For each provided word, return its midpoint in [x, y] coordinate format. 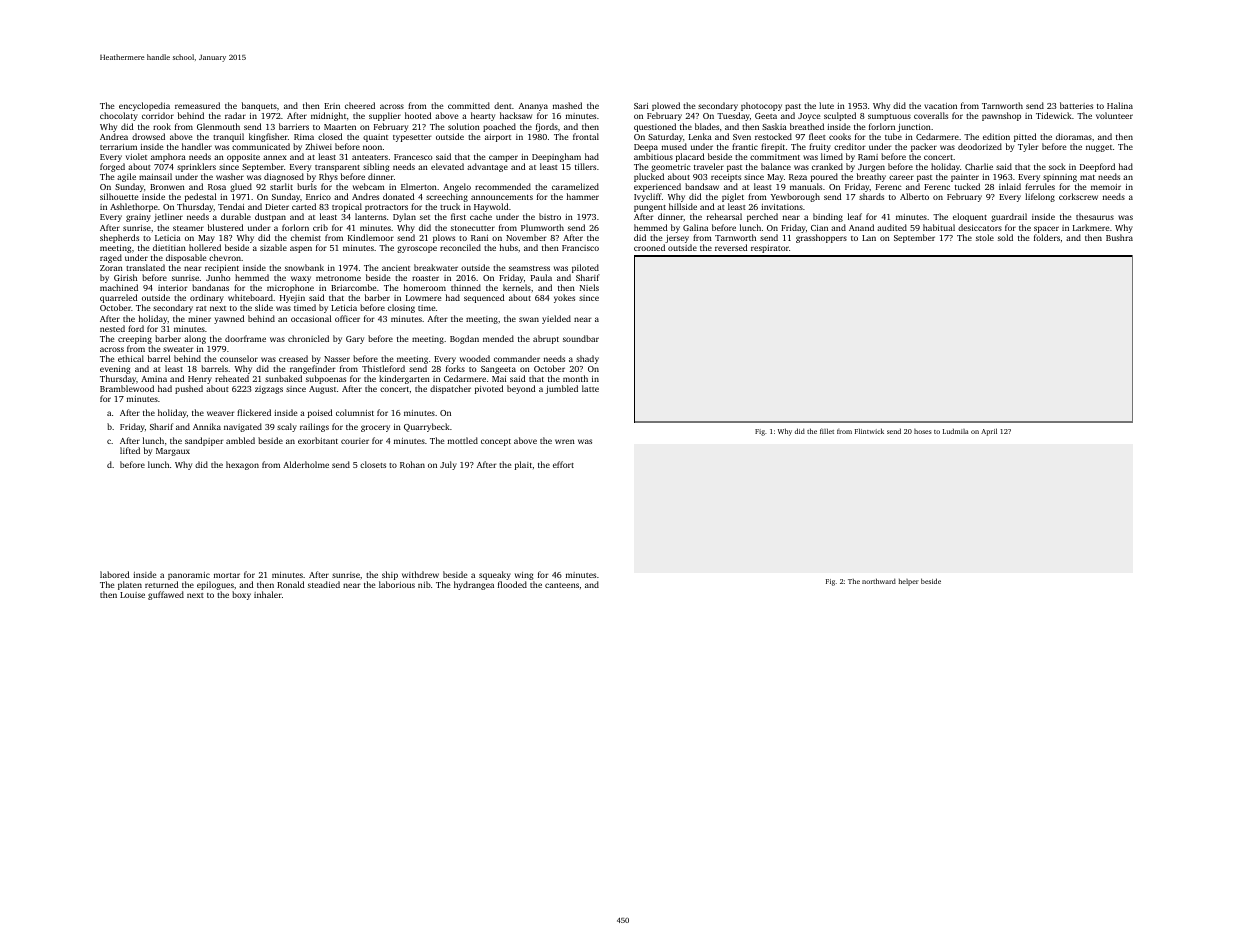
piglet [733, 198]
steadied [324, 584]
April [989, 432]
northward [879, 581]
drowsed [148, 136]
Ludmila [956, 431]
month [575, 378]
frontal [586, 136]
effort [563, 464]
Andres [365, 196]
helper [908, 582]
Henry [200, 380]
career [901, 177]
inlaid [1010, 186]
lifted [130, 450]
